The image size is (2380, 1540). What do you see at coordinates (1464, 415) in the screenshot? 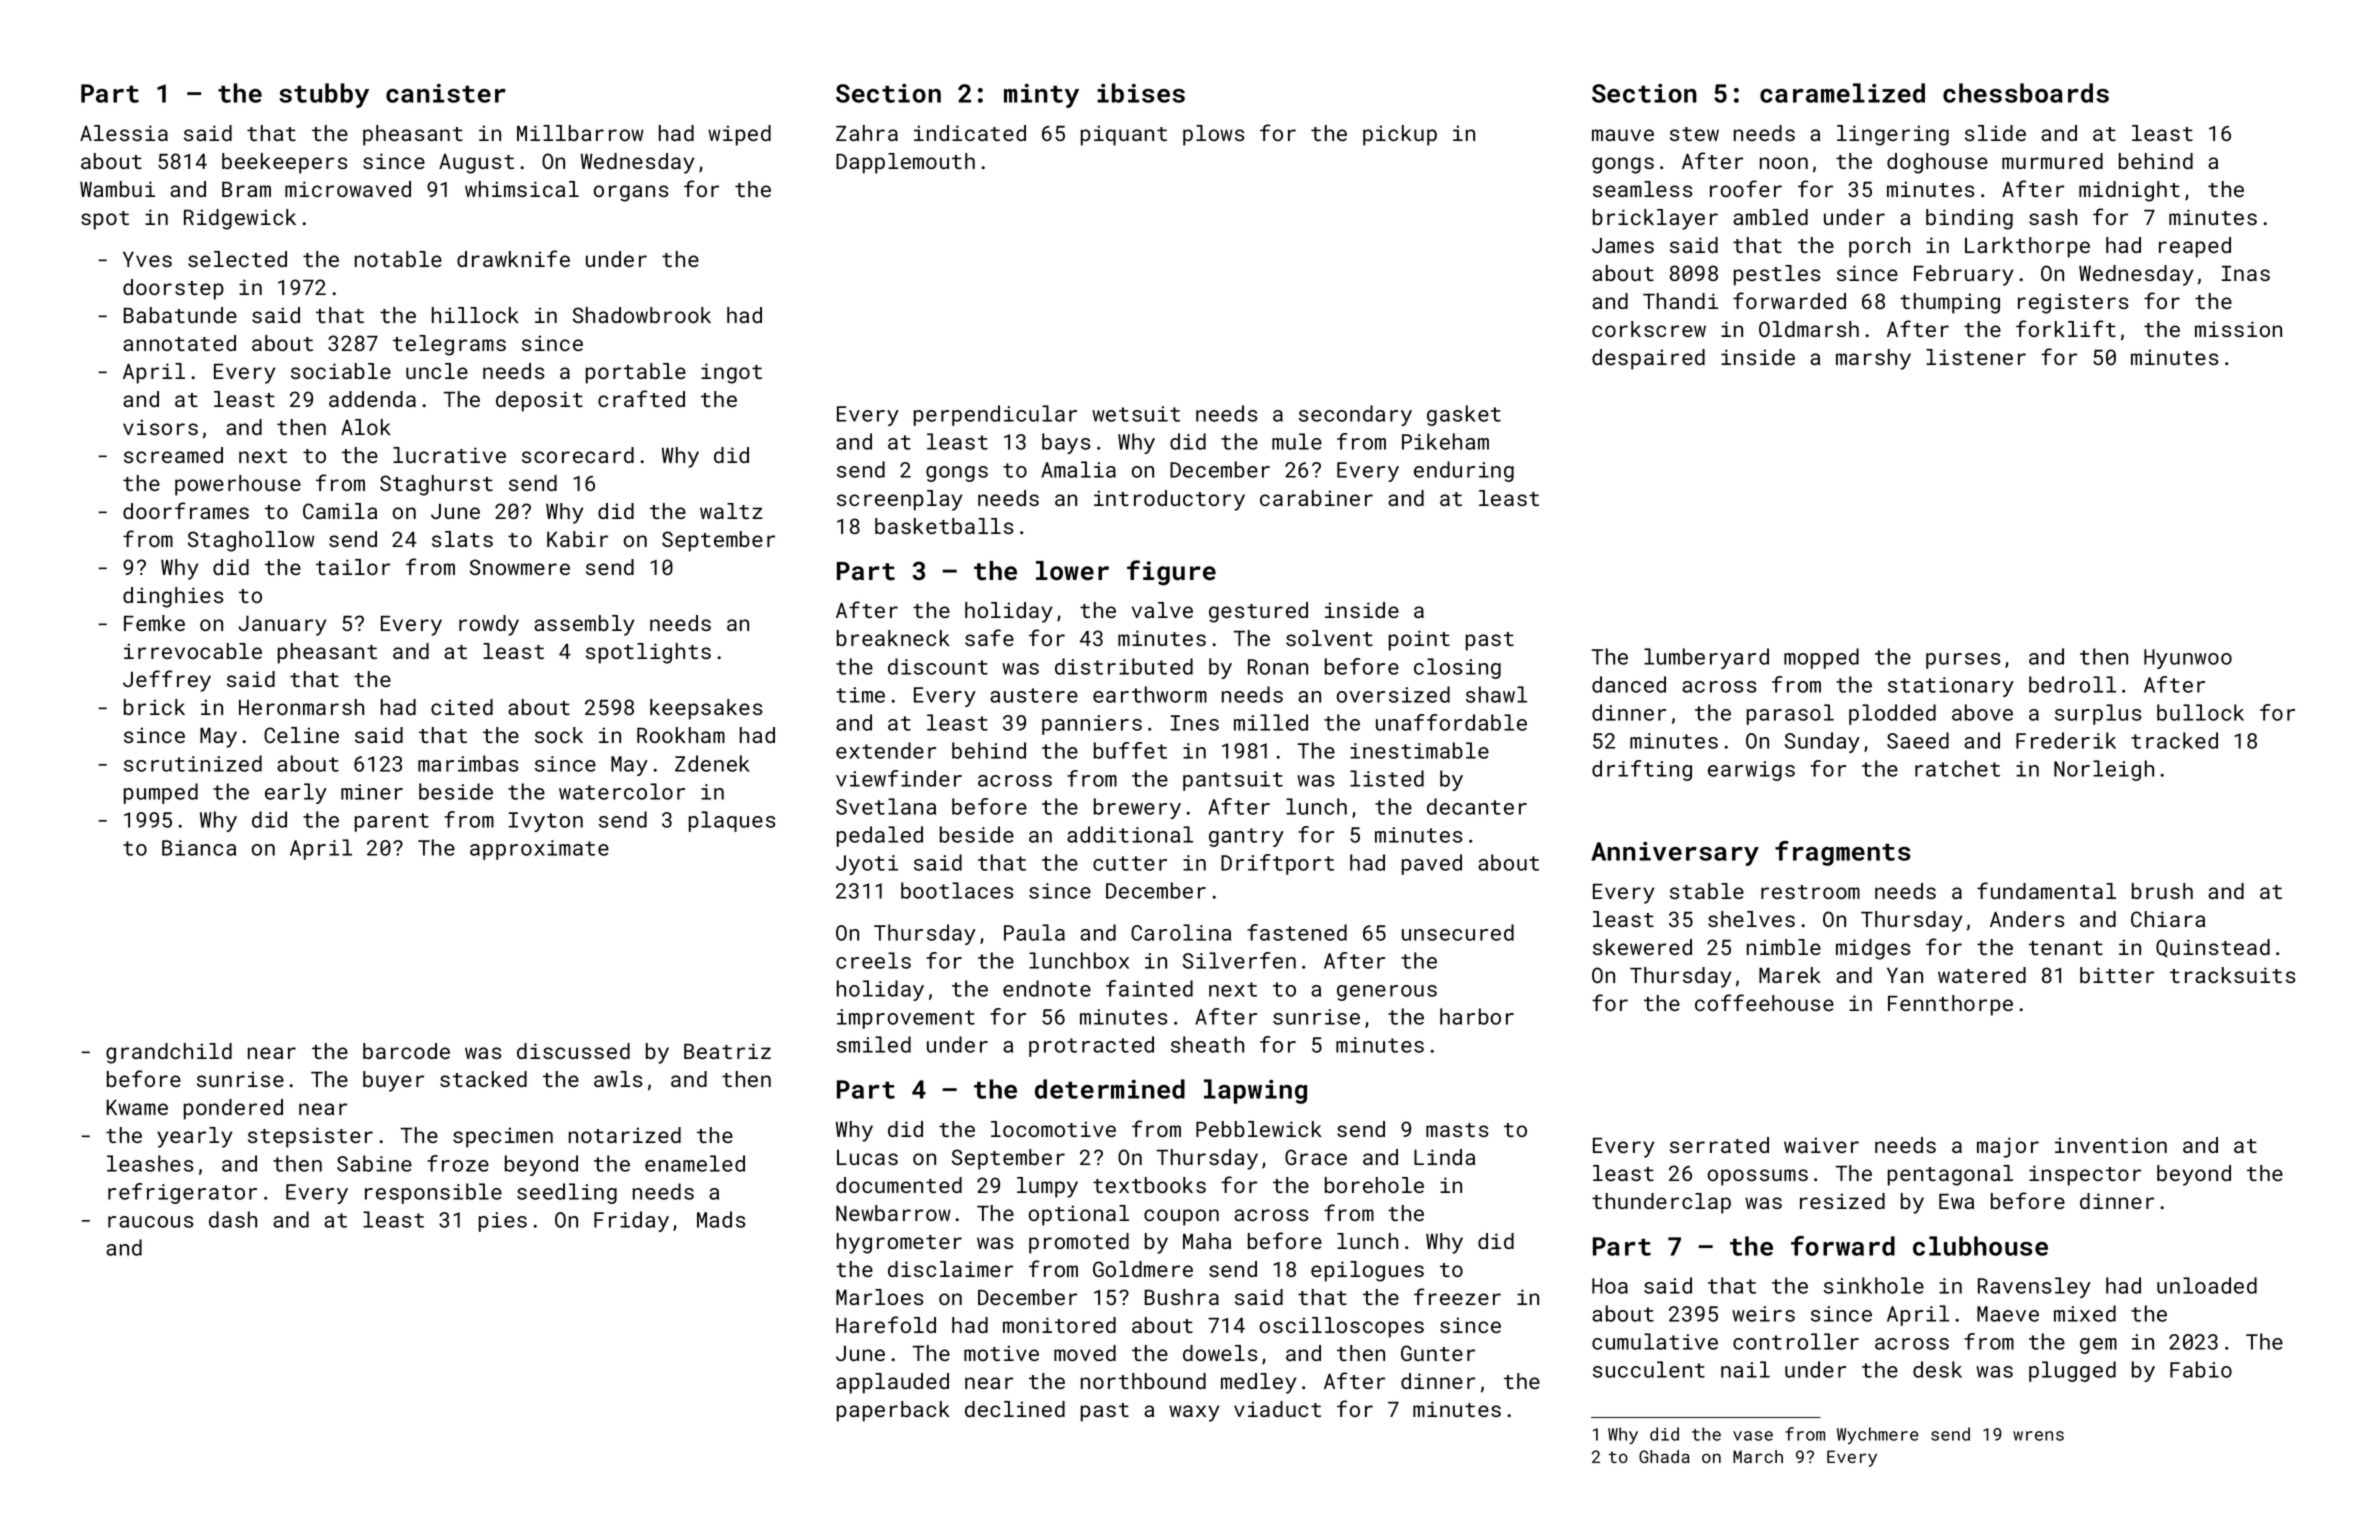
I see `gasket` at bounding box center [1464, 415].
